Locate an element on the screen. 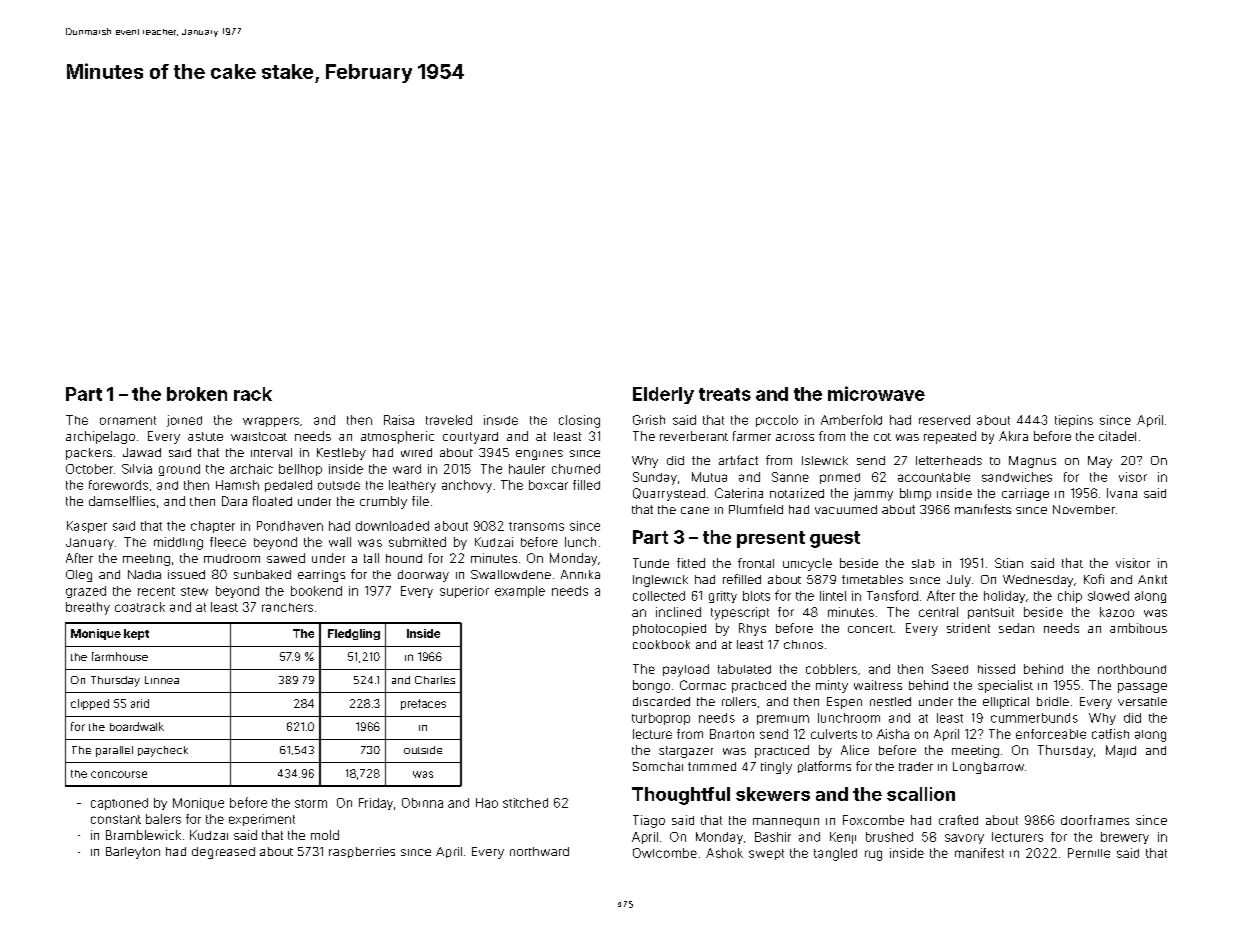 Image resolution: width=1233 pixels, height=952 pixels. Plumfield is located at coordinates (756, 509).
